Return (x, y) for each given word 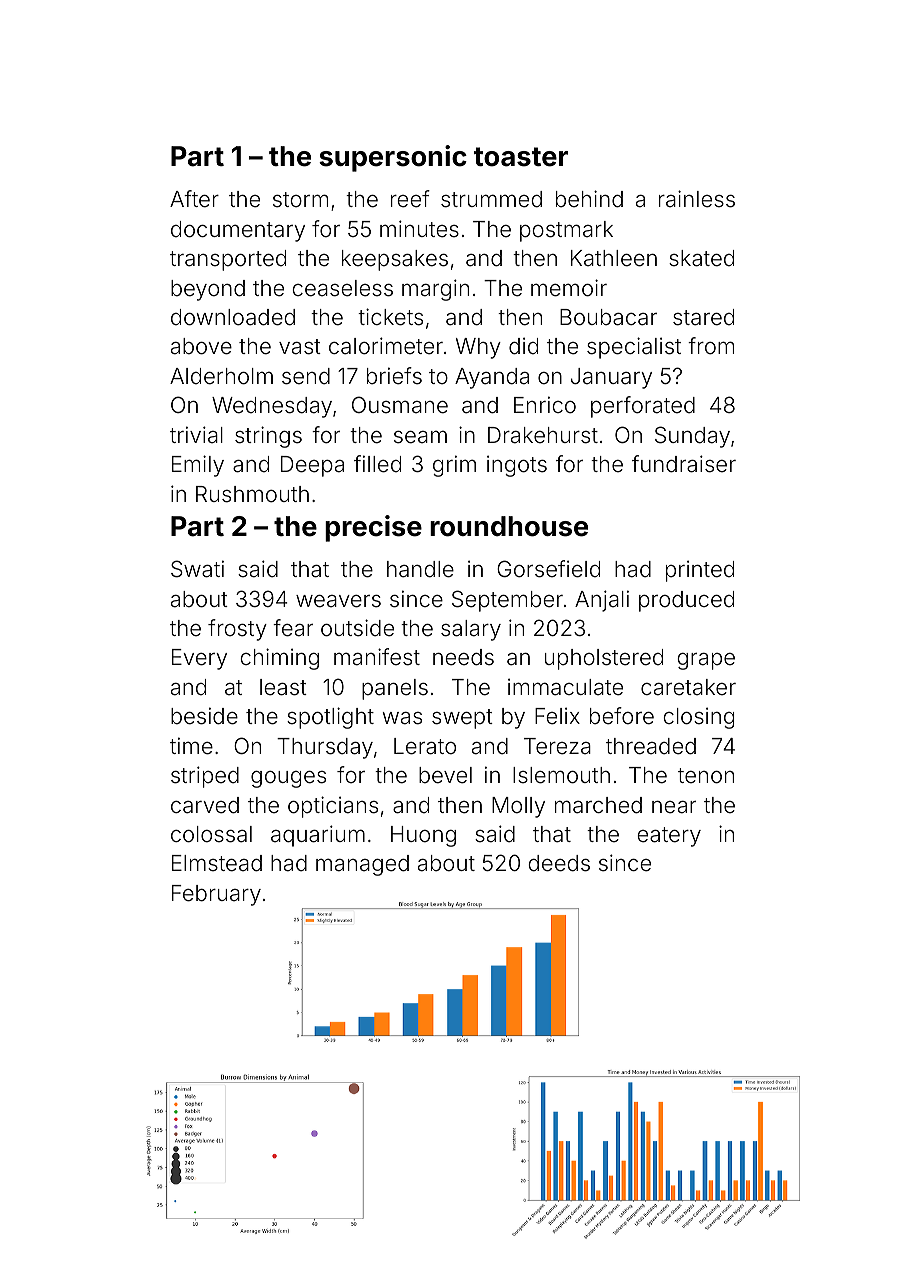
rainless (697, 199)
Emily (198, 466)
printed (700, 571)
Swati (197, 569)
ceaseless (342, 288)
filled (377, 464)
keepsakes (395, 260)
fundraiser (684, 464)
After (194, 199)
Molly (518, 807)
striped (205, 777)
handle (420, 569)
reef (410, 199)
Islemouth (561, 775)
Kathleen (614, 258)
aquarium (318, 836)
